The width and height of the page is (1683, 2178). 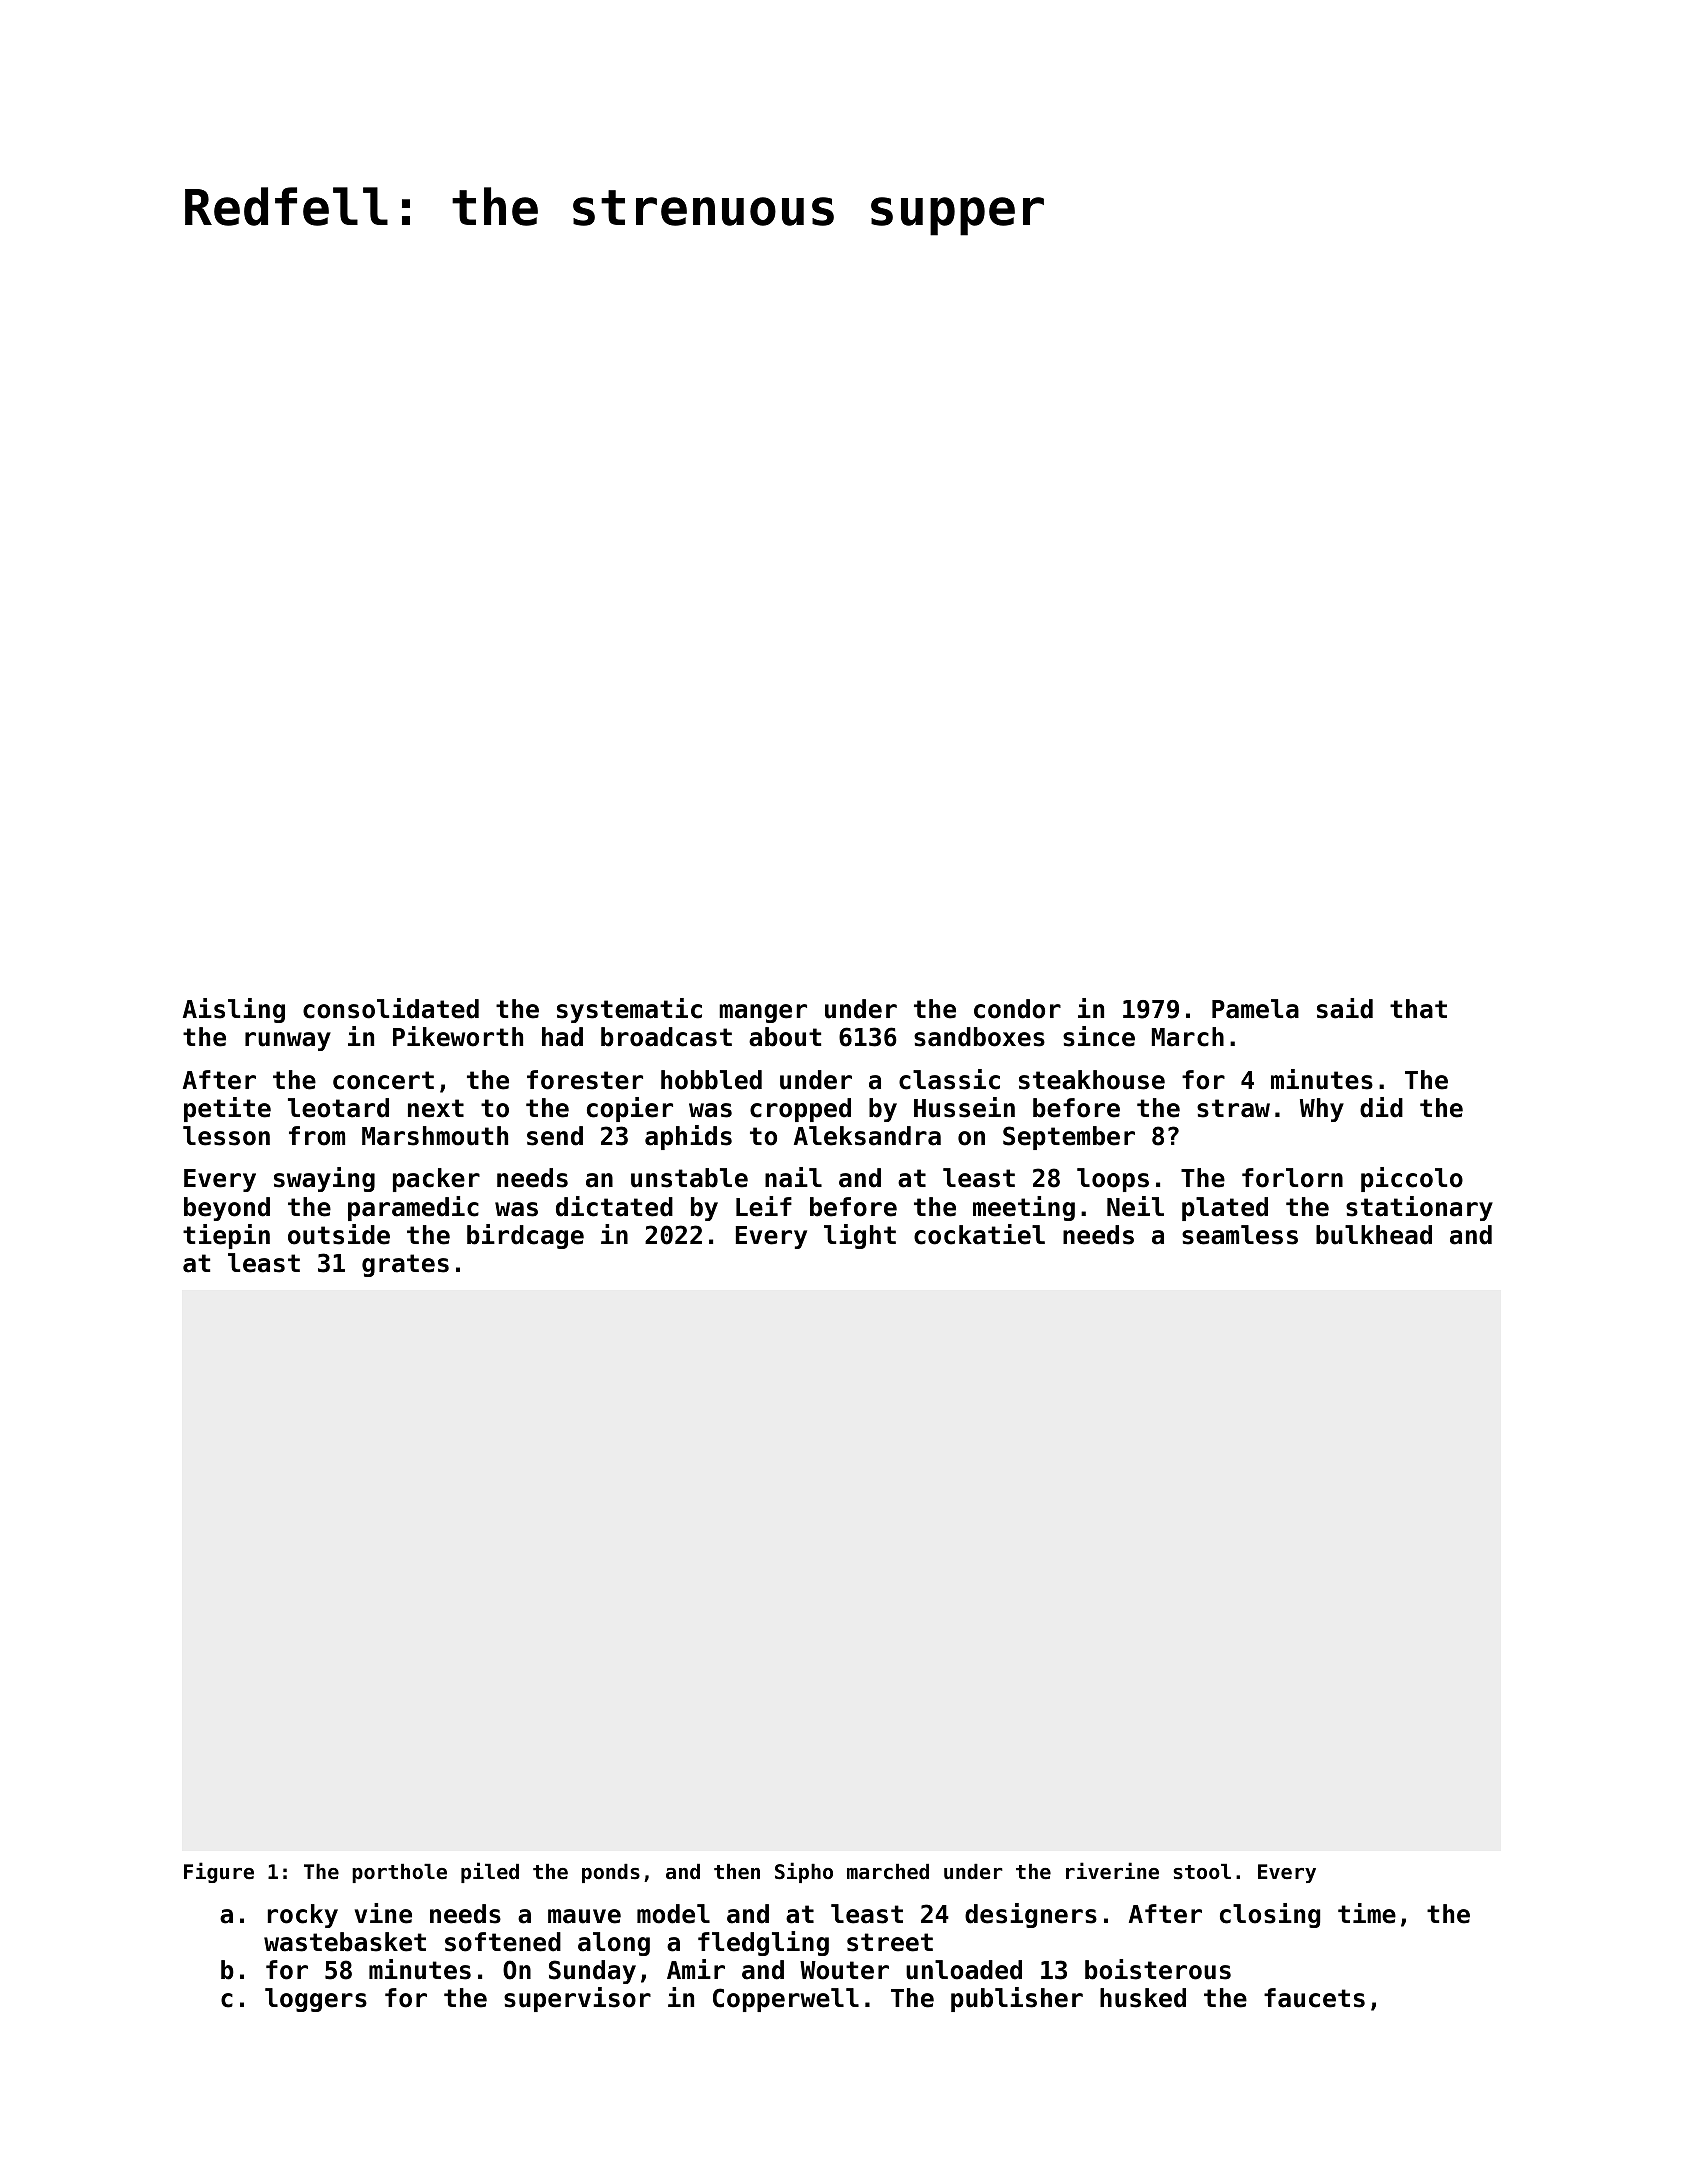 What do you see at coordinates (979, 1234) in the page?
I see `cockatiel` at bounding box center [979, 1234].
